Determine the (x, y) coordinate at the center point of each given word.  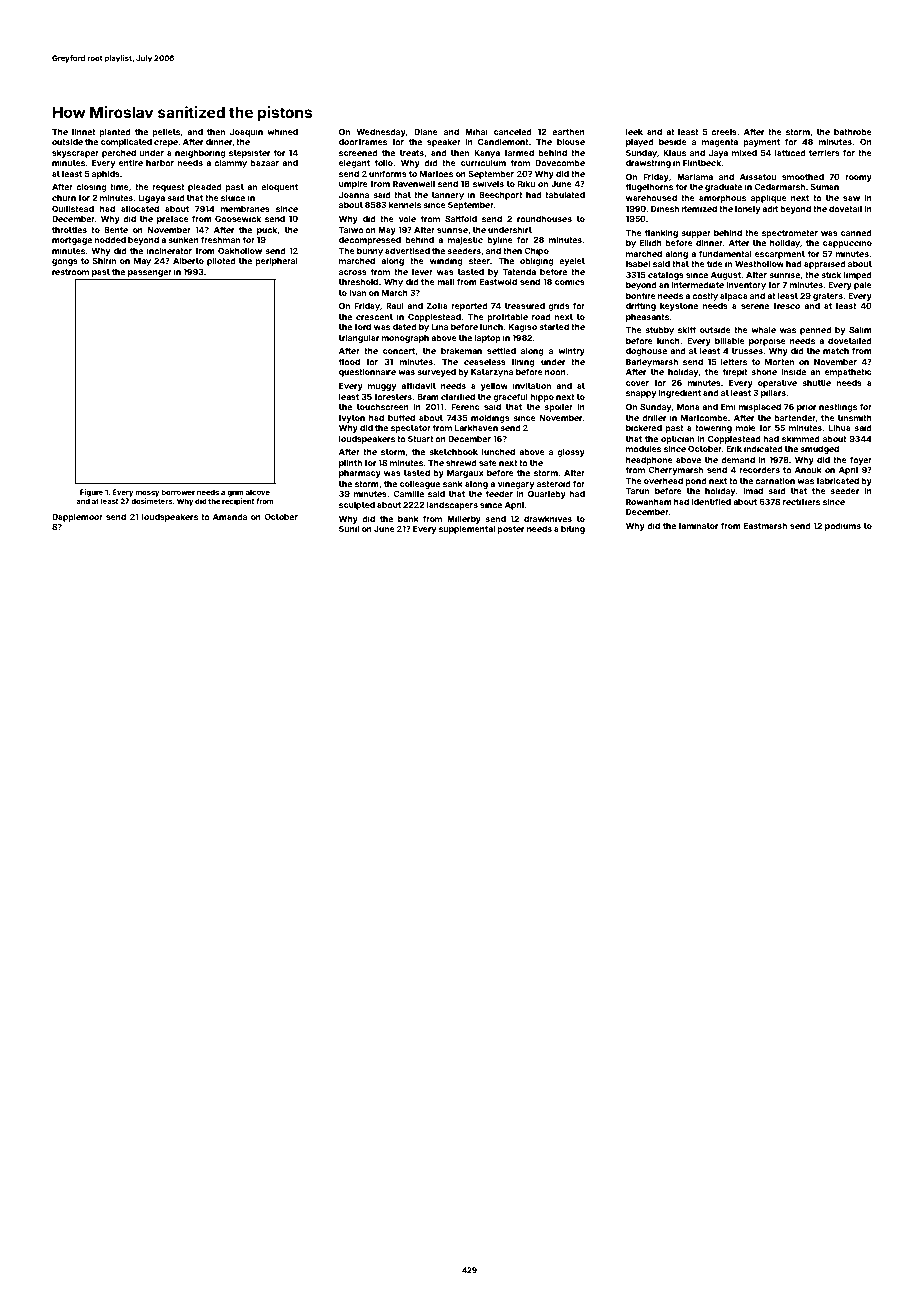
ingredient (680, 393)
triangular (359, 338)
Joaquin (246, 132)
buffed (401, 417)
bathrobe (853, 132)
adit (770, 208)
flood (349, 361)
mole (746, 428)
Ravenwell (414, 184)
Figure (91, 493)
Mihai (476, 131)
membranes (245, 209)
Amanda (230, 517)
